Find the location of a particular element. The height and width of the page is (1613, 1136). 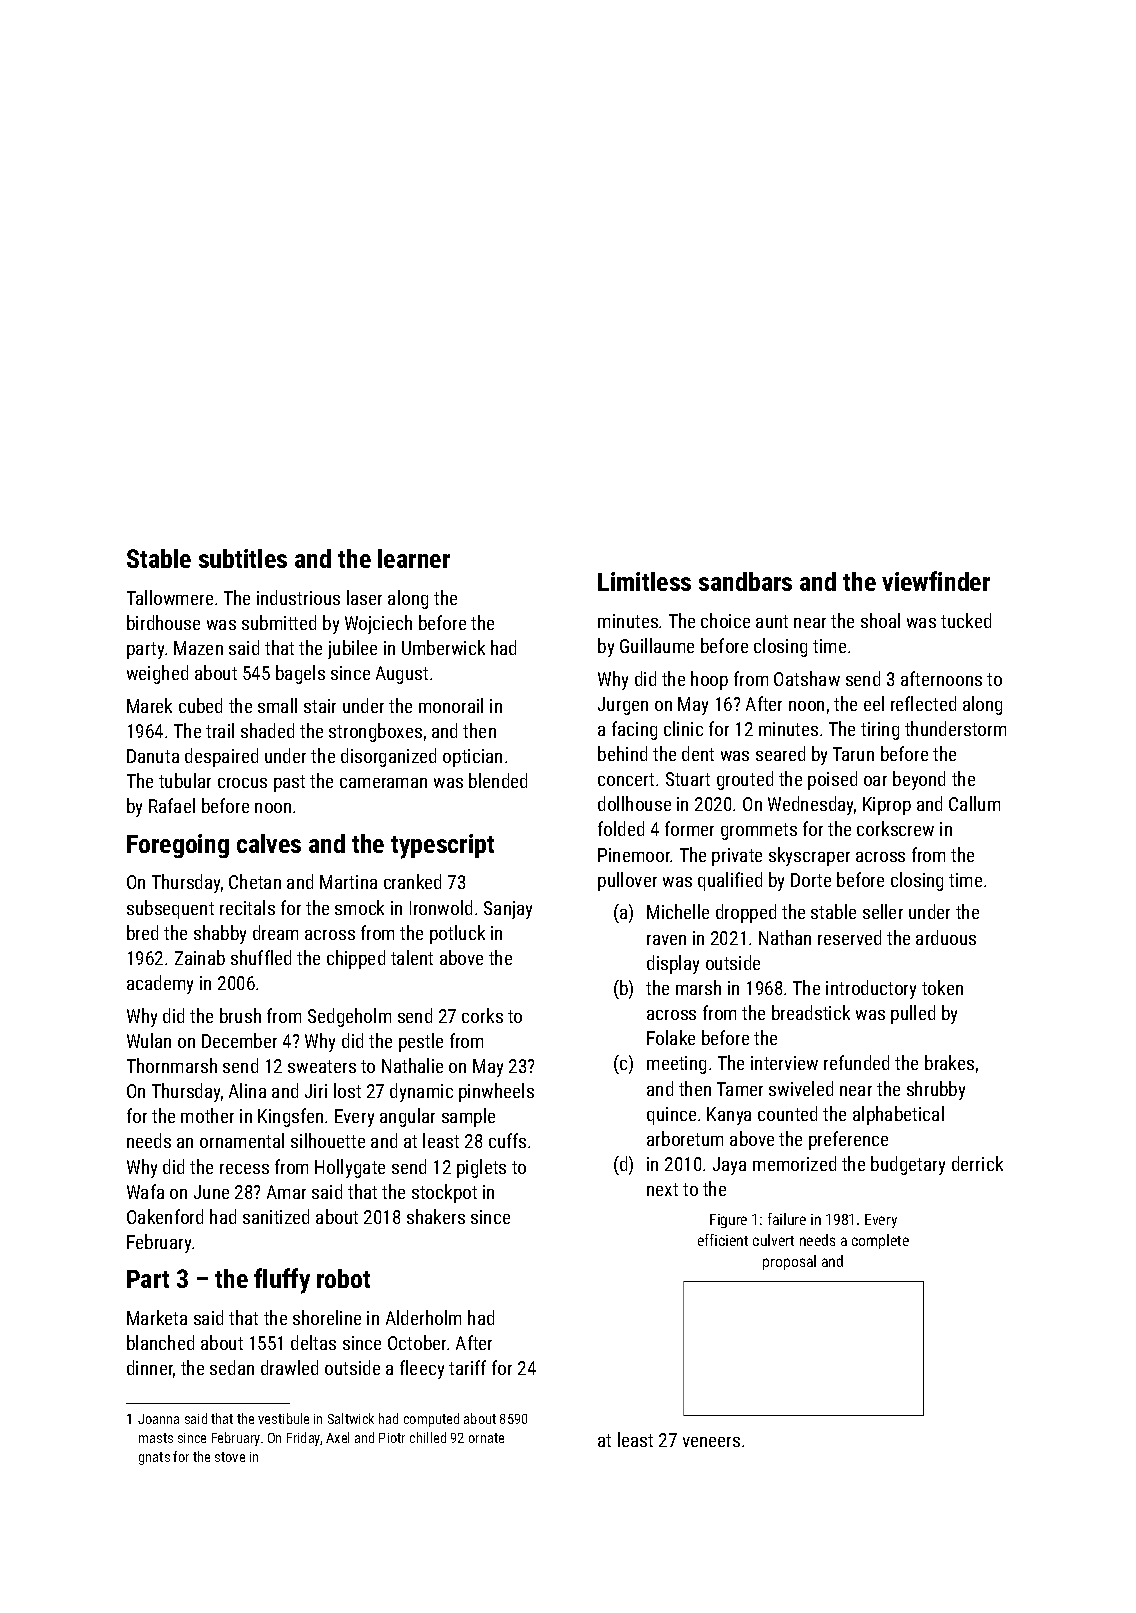

derrick is located at coordinates (977, 1163).
